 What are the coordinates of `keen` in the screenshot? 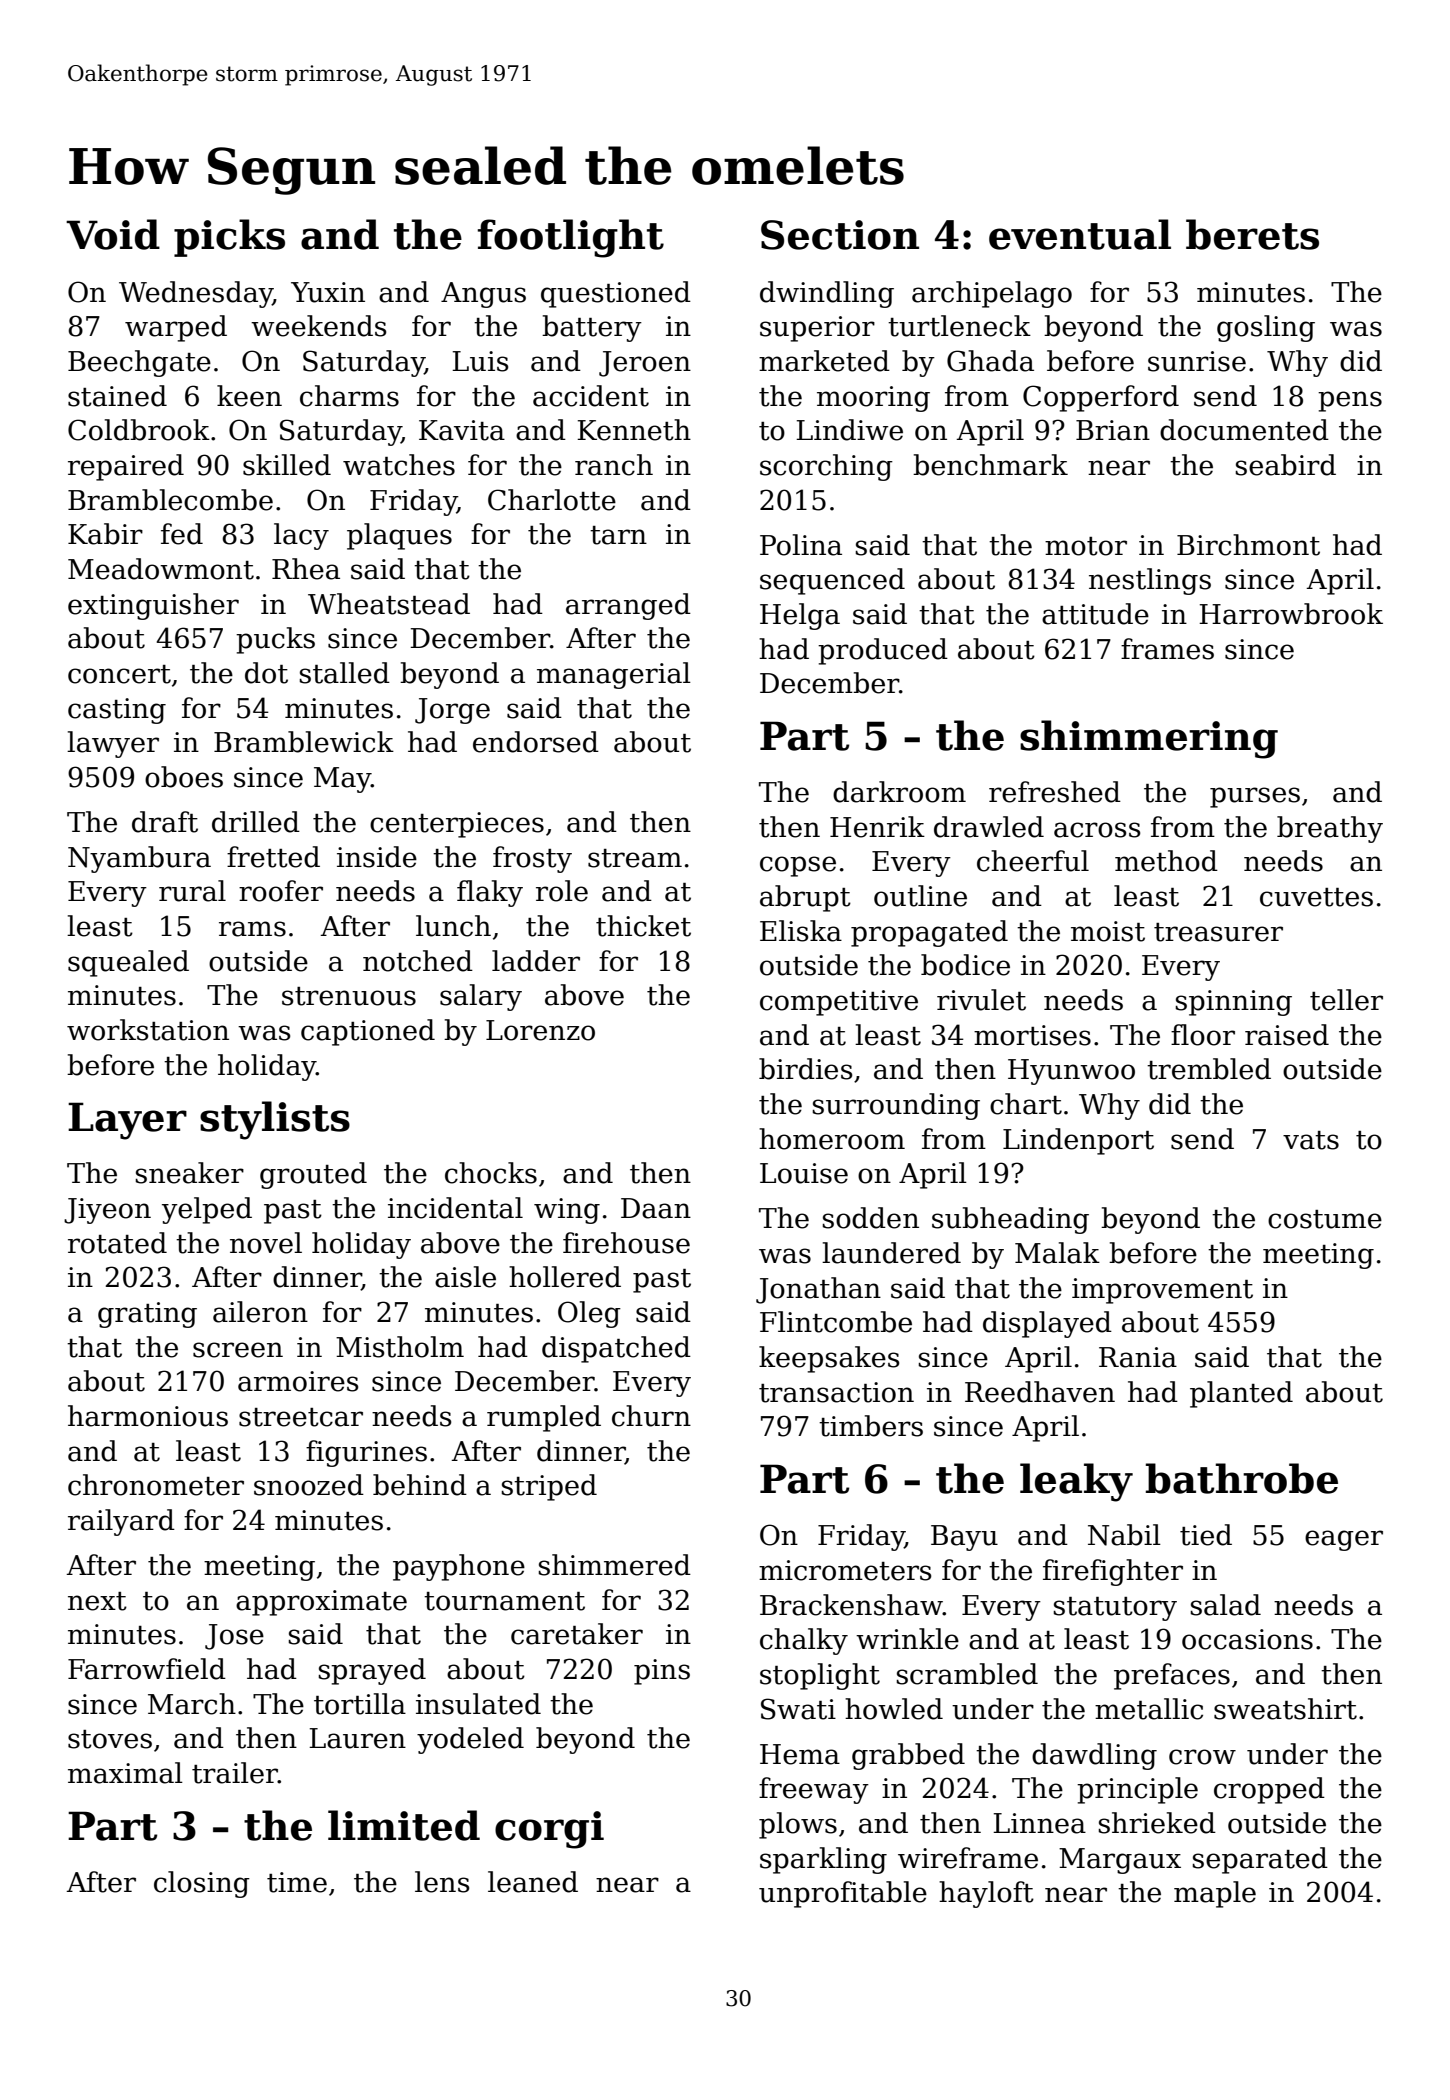 It's located at (249, 396).
